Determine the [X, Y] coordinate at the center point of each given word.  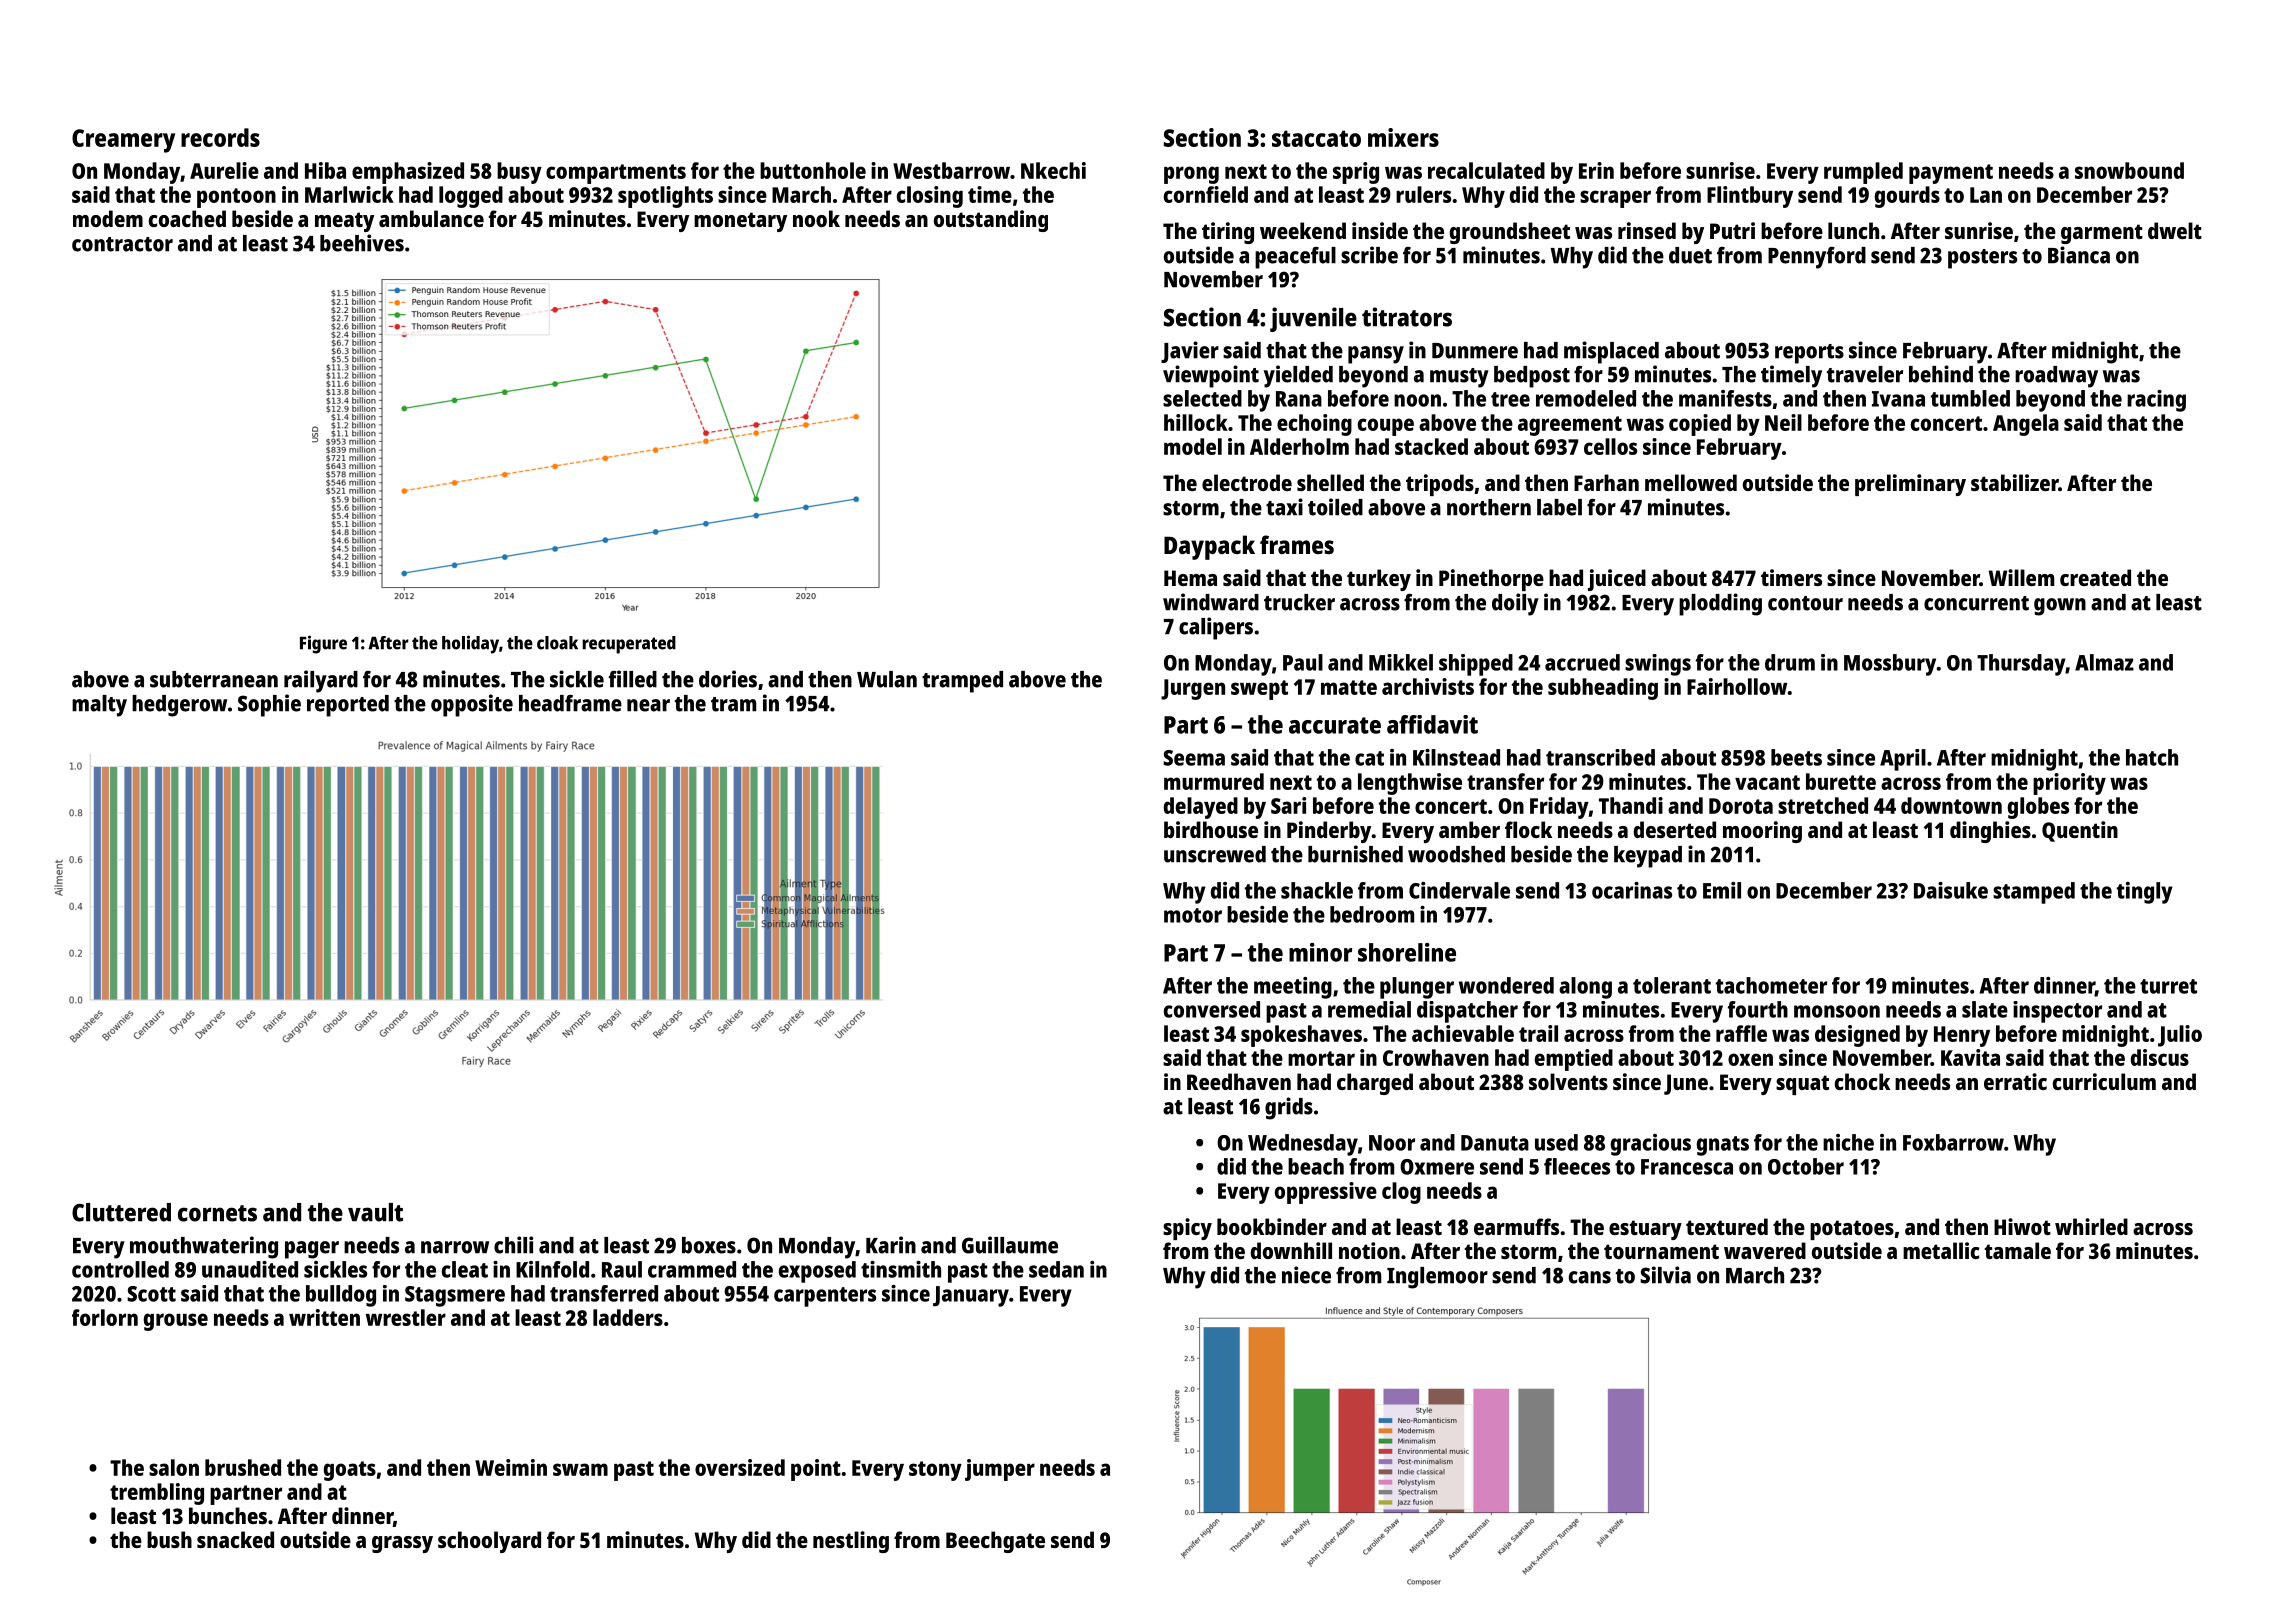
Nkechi [1053, 170]
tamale [2018, 1250]
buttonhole [813, 170]
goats [350, 1471]
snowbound [2129, 170]
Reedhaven [1239, 1081]
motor [1193, 915]
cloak [557, 643]
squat [1802, 1085]
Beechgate [995, 1542]
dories [728, 679]
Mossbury [1890, 665]
